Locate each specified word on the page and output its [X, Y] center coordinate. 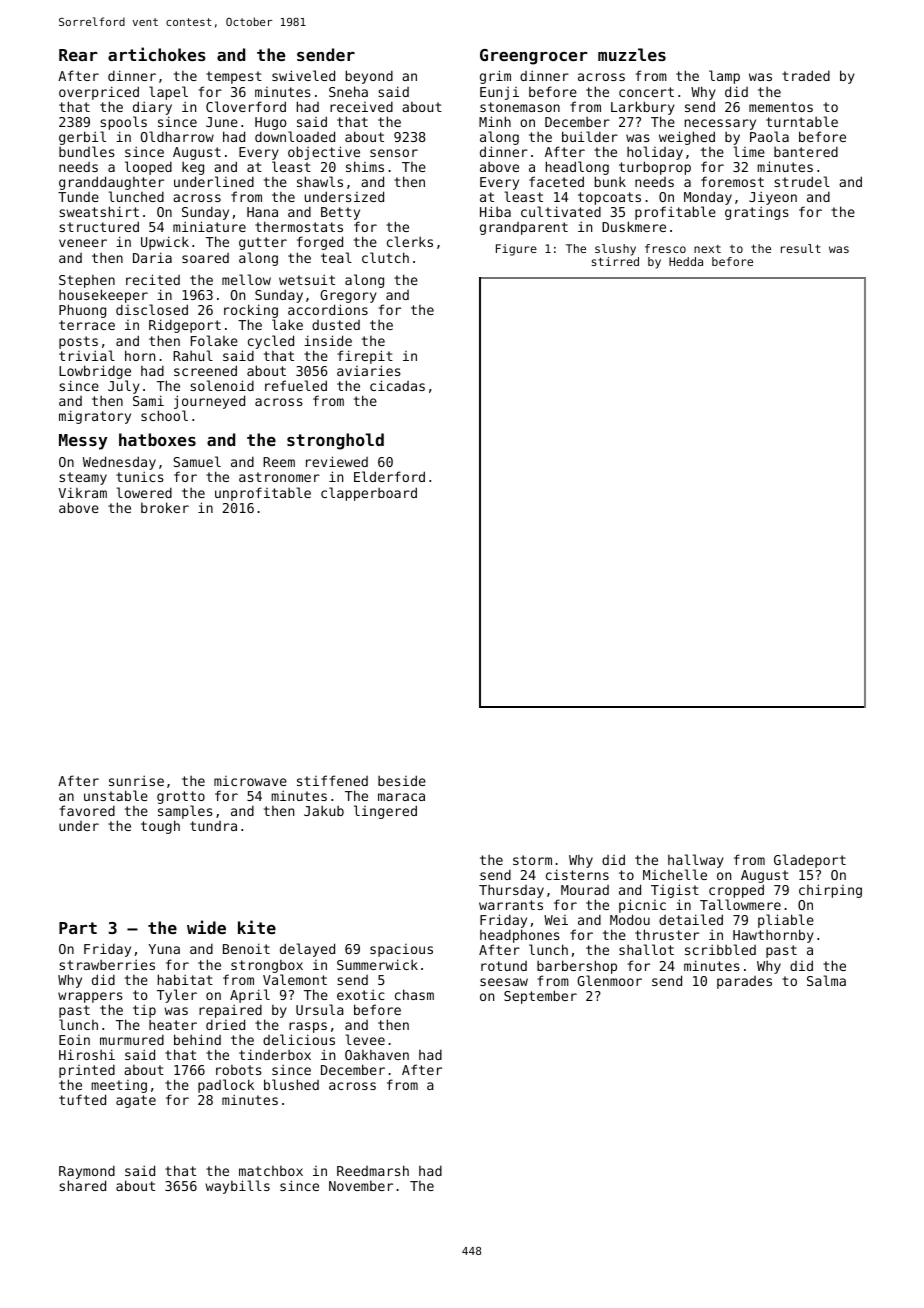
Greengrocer [534, 57]
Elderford [389, 476]
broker [165, 507]
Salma [826, 980]
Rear [78, 55]
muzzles [632, 54]
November [361, 1186]
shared [82, 1185]
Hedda [686, 261]
